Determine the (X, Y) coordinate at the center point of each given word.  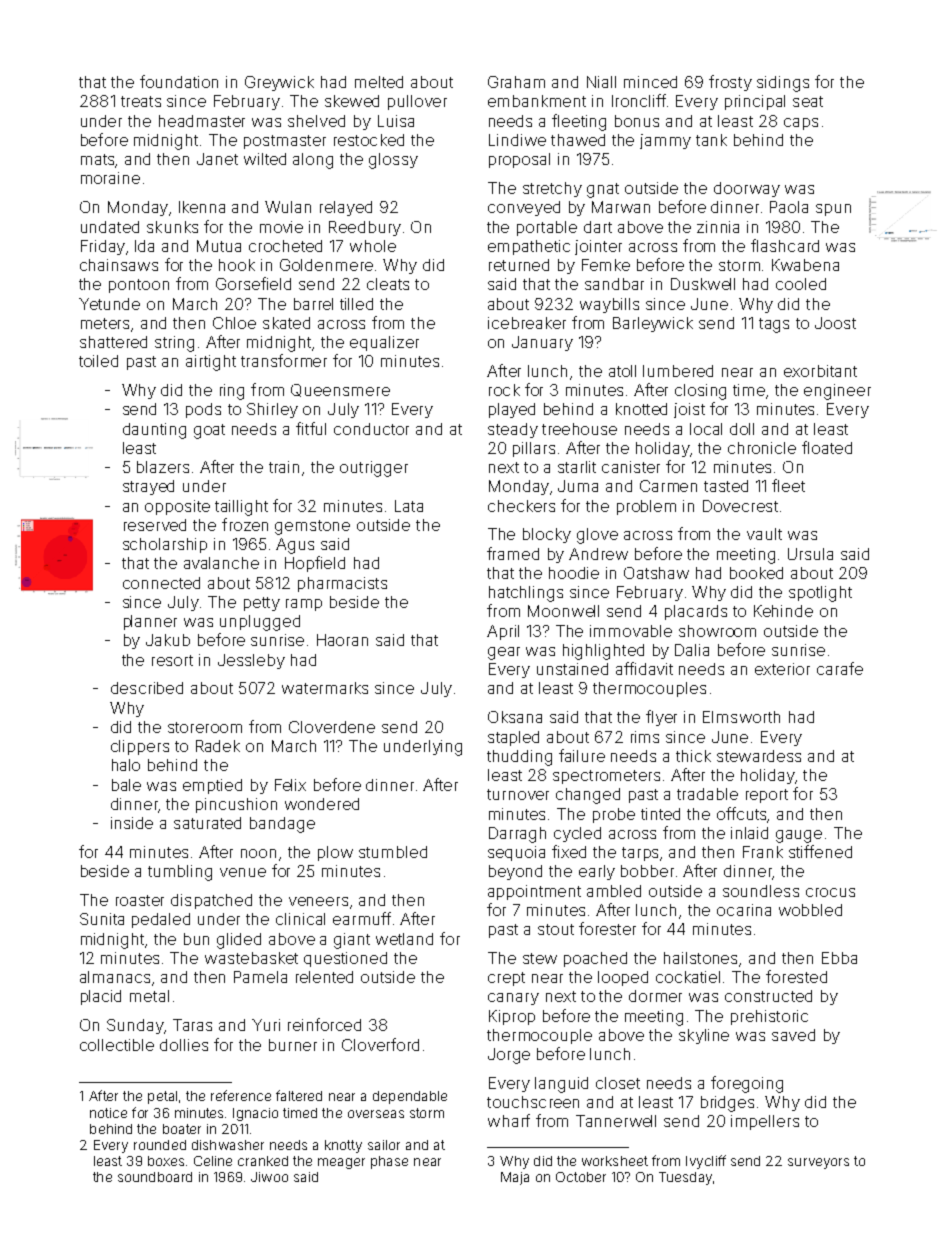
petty (262, 604)
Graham (516, 82)
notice (108, 1113)
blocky (547, 535)
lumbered (678, 371)
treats (141, 101)
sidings (783, 84)
